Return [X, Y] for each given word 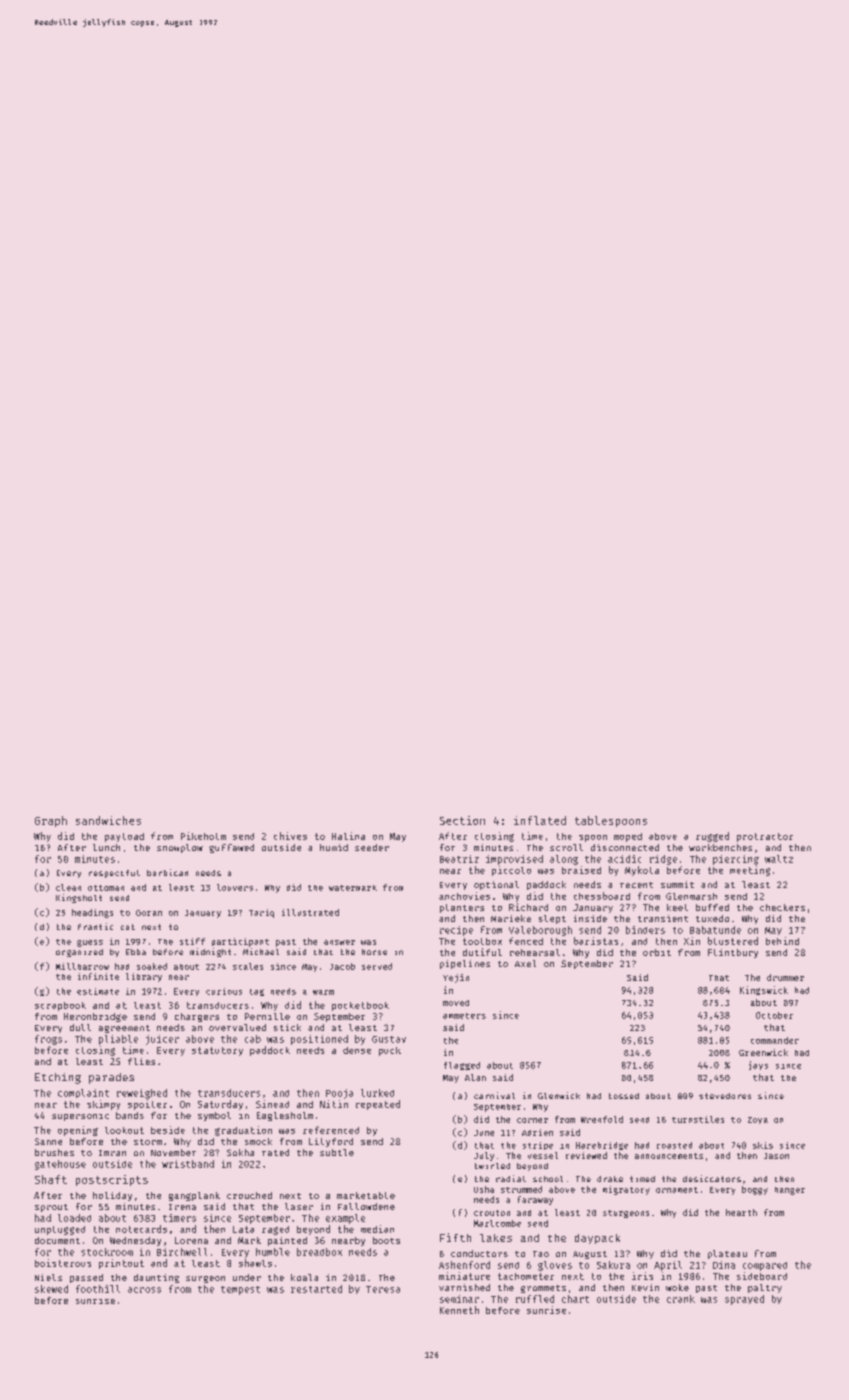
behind [782, 941]
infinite [98, 976]
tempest [240, 1290]
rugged [712, 837]
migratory [626, 1190]
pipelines [465, 964]
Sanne [48, 1141]
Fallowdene [366, 1206]
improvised [514, 860]
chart [575, 1299]
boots [386, 1240]
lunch [106, 847]
